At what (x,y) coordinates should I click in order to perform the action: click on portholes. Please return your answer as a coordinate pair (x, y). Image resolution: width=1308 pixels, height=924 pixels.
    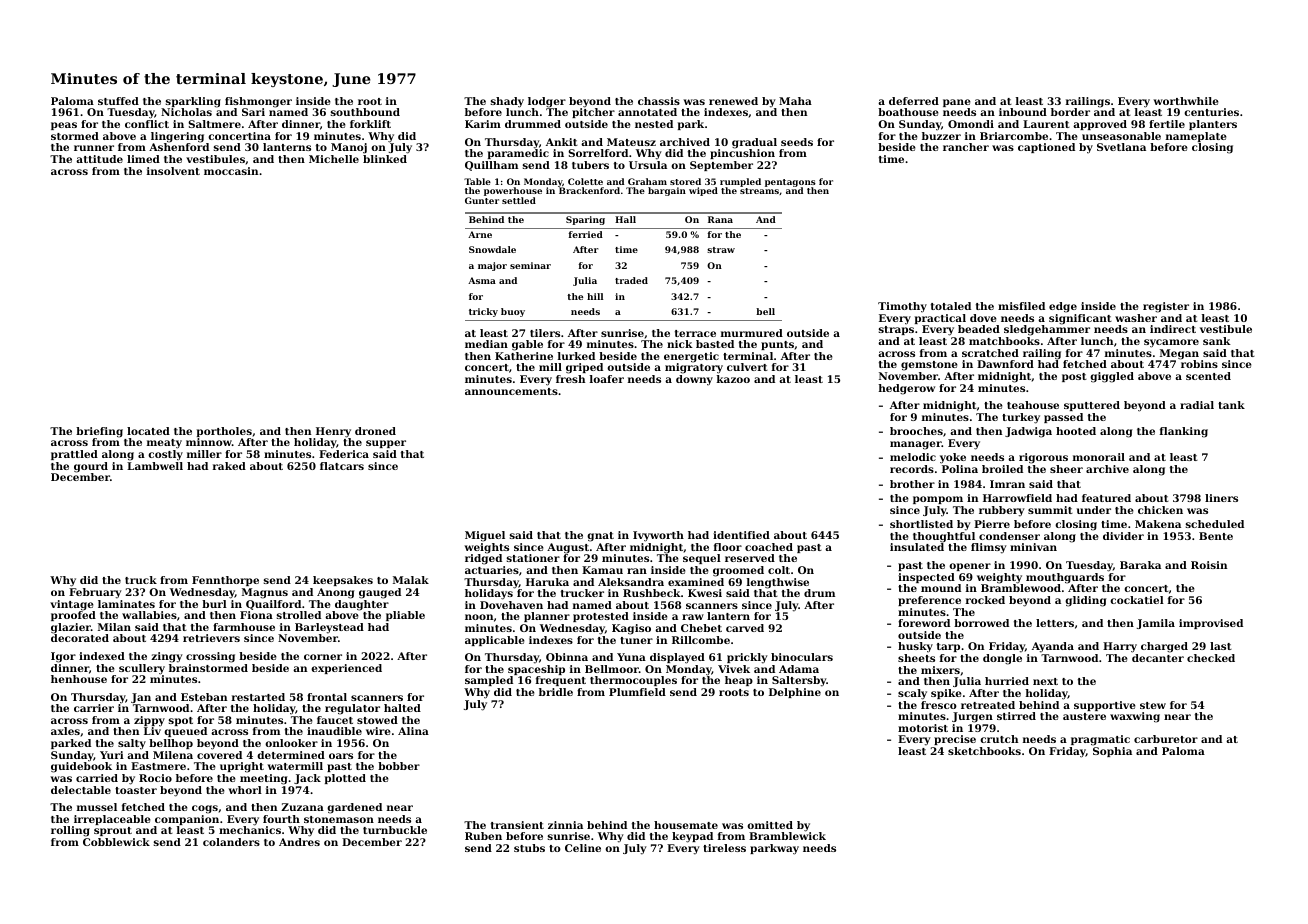
    Looking at the image, I should click on (224, 432).
